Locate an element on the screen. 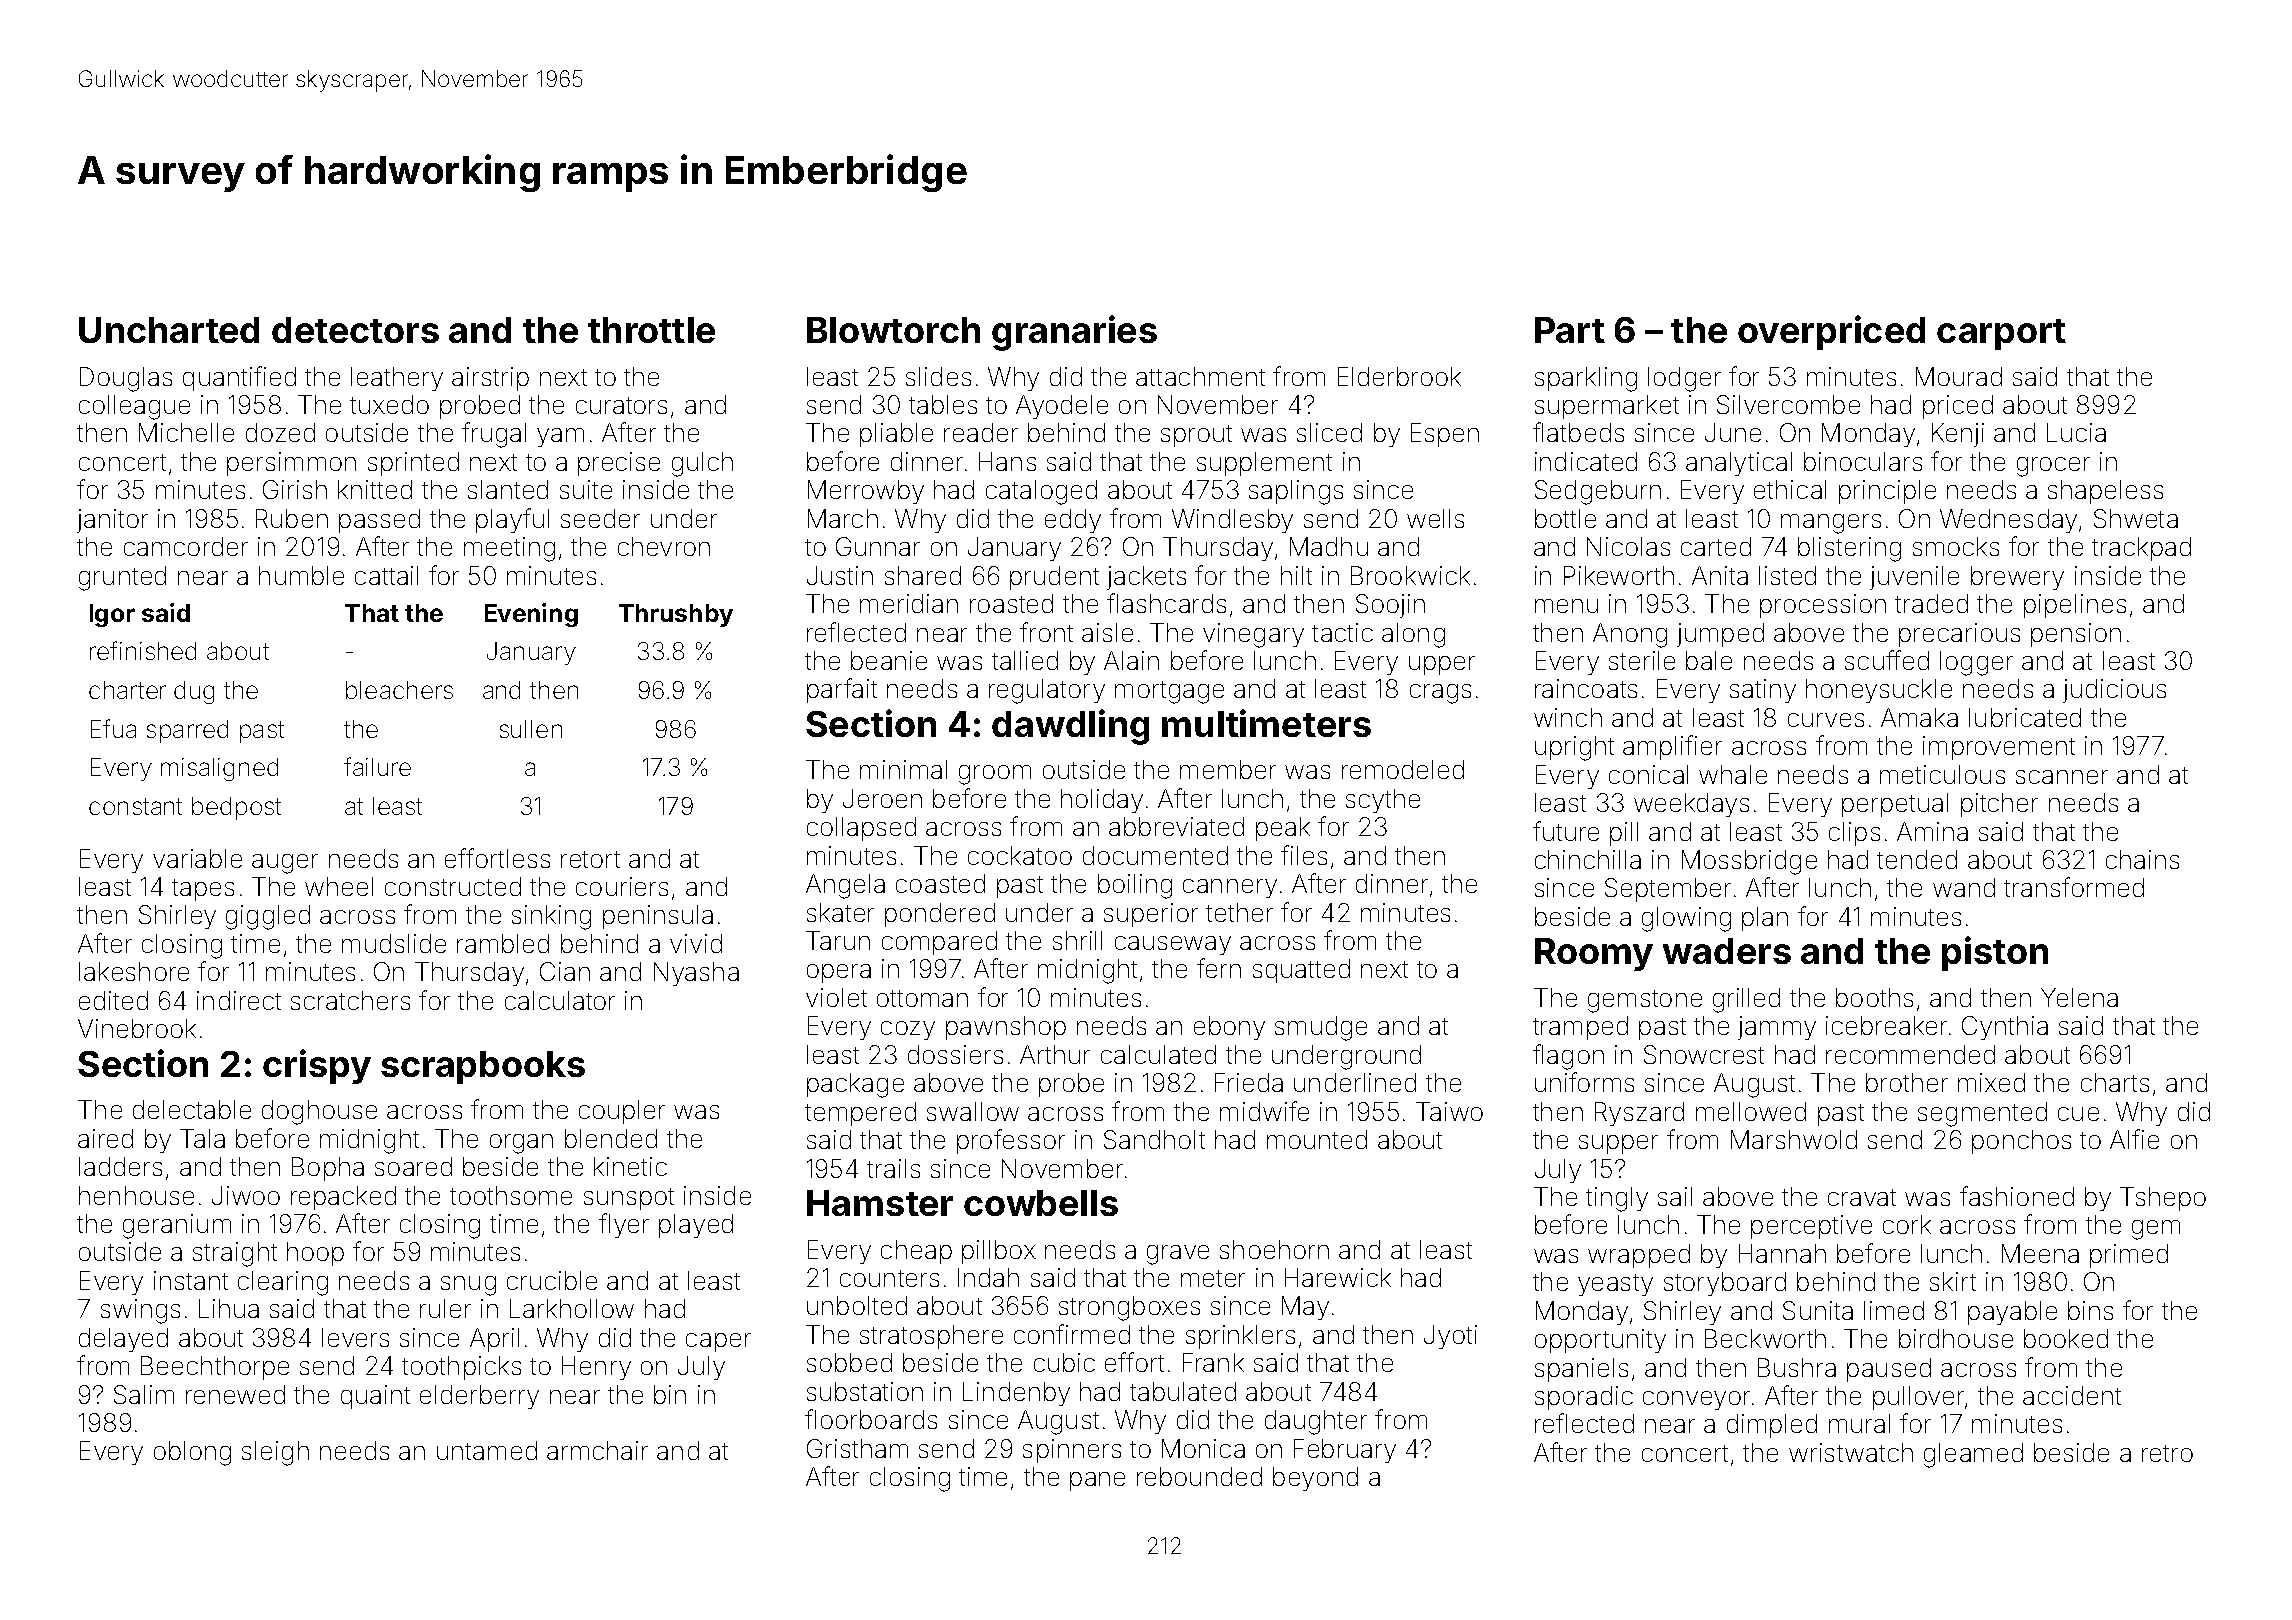  carport is located at coordinates (2001, 334).
